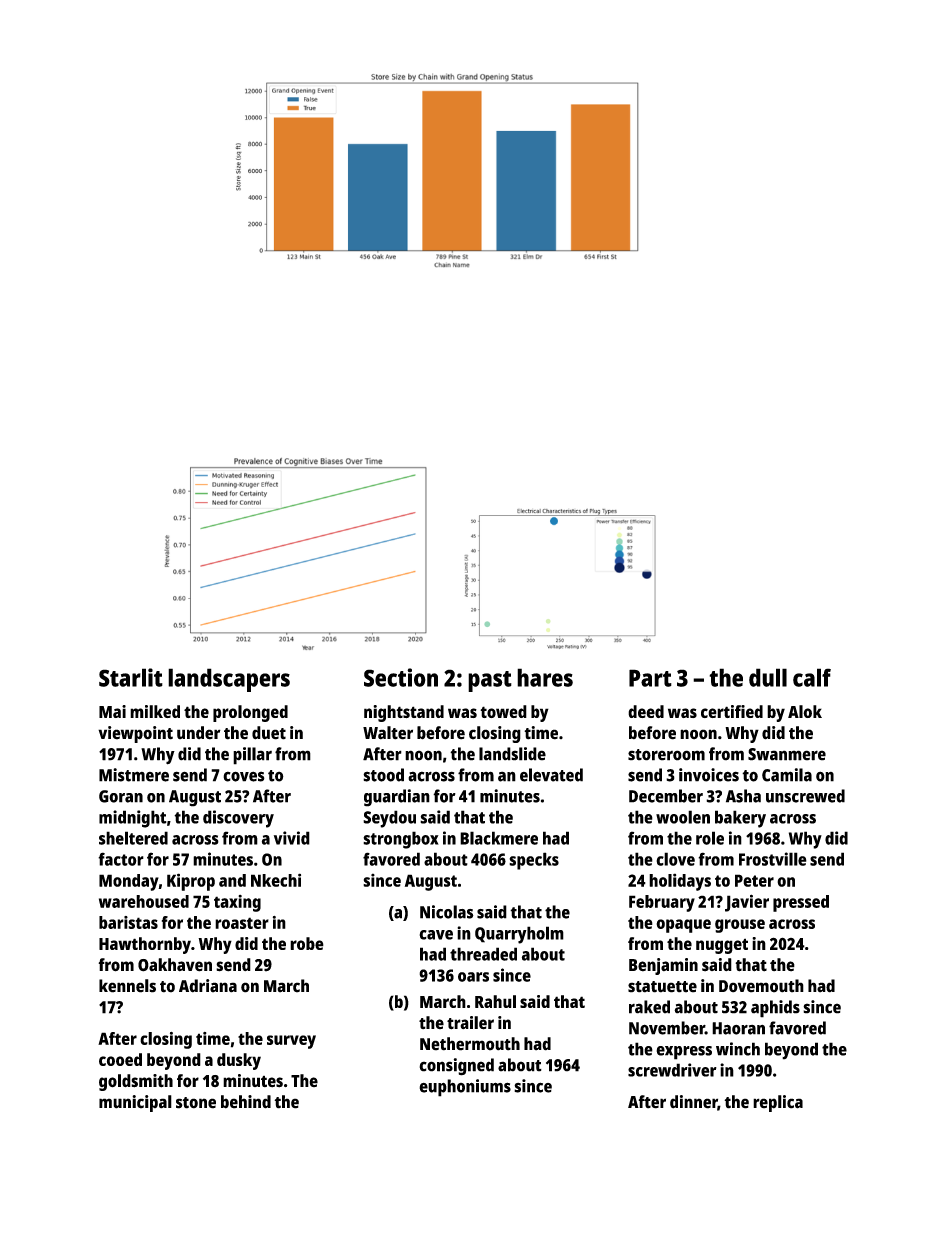  I want to click on robe, so click(307, 943).
